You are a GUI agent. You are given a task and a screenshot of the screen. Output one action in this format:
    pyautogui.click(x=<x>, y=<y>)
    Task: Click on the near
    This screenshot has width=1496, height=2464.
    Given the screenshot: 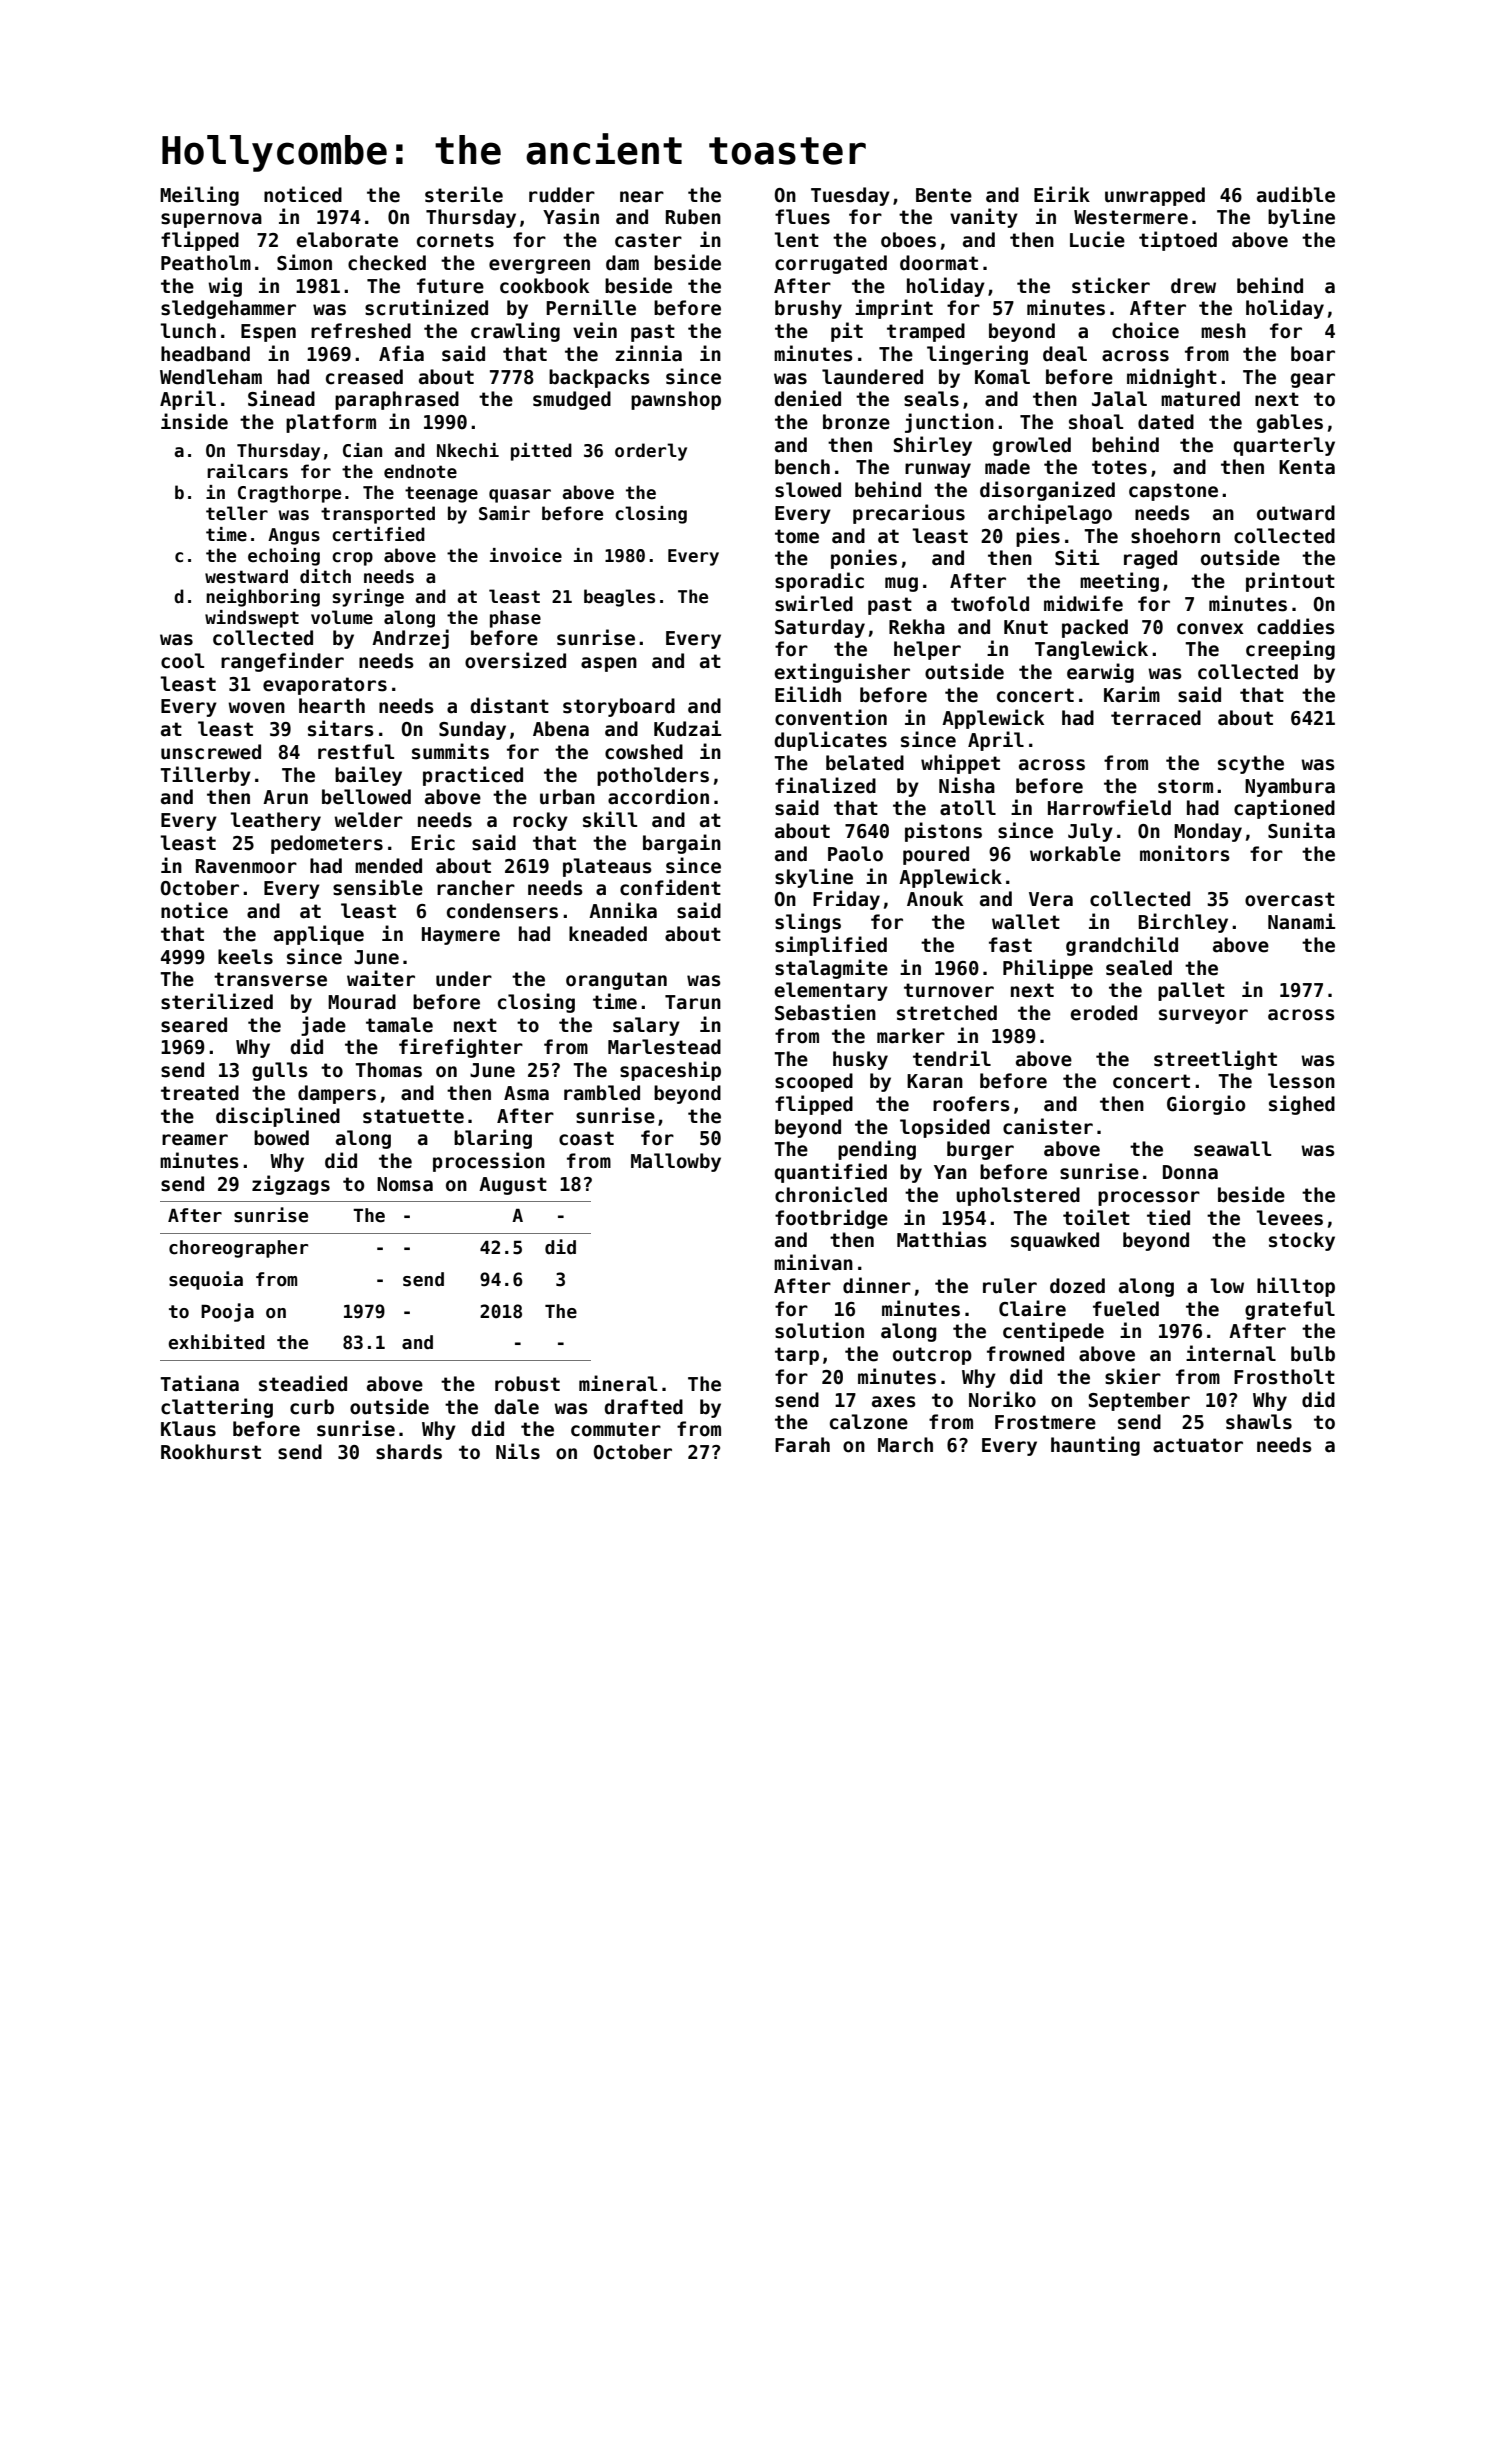 What is the action you would take?
    pyautogui.click(x=642, y=197)
